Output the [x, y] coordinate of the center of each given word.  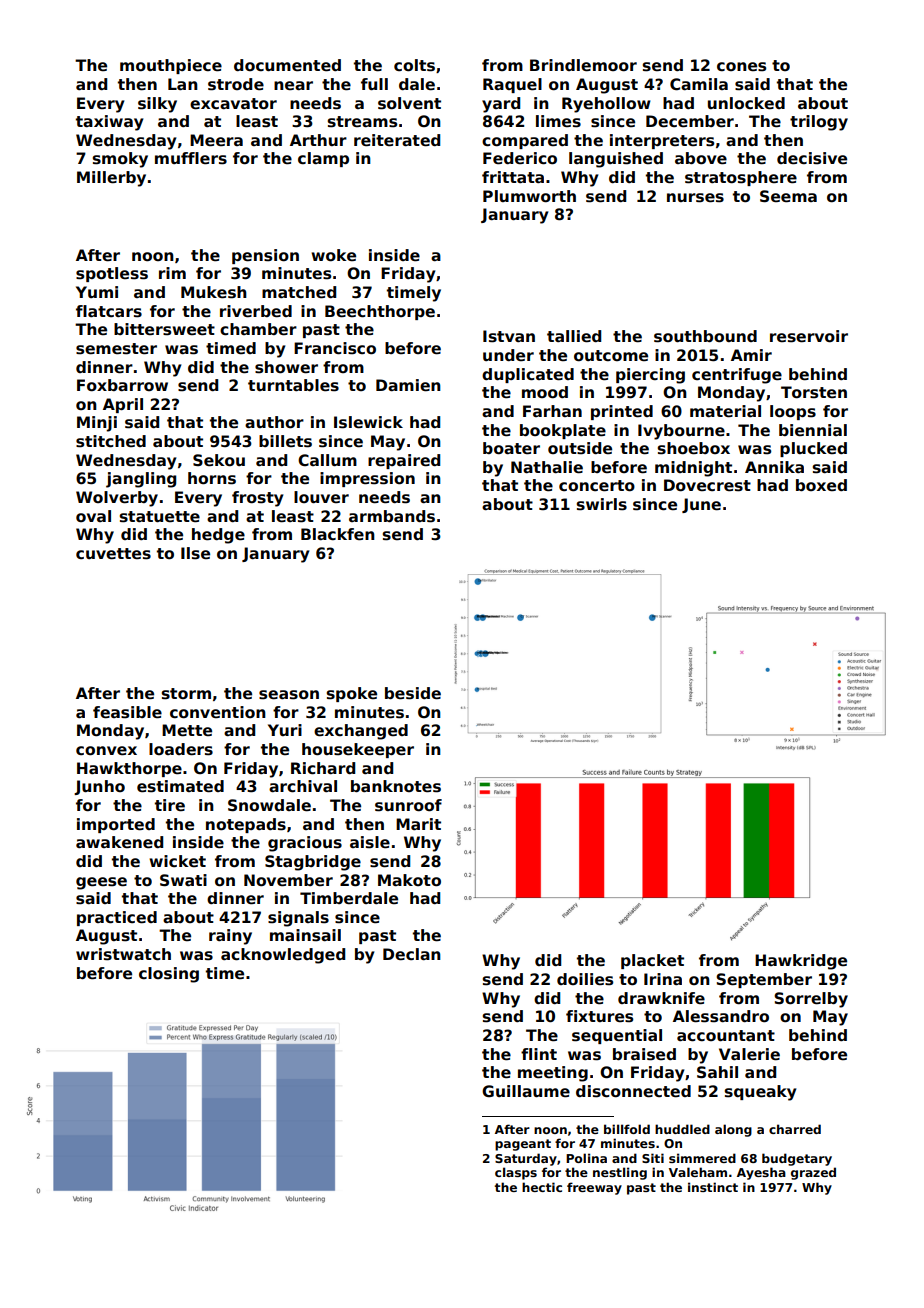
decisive [812, 158]
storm [186, 694]
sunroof [408, 805]
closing [169, 975]
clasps [516, 1173]
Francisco [335, 348]
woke [333, 255]
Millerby [111, 179]
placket [652, 961]
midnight [693, 469]
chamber [258, 329]
